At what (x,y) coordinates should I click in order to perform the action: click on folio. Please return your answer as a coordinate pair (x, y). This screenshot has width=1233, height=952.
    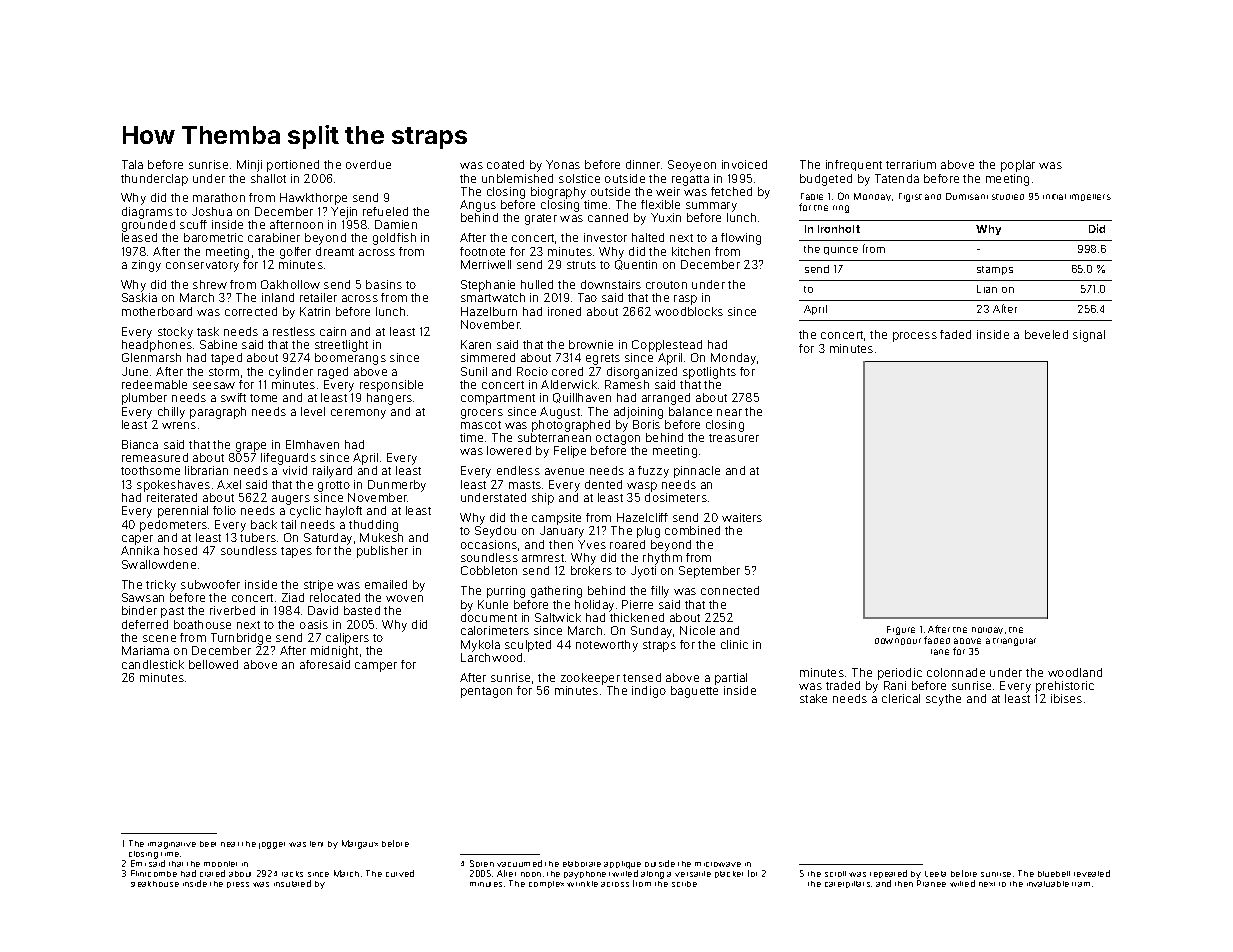
    Looking at the image, I should click on (224, 510).
